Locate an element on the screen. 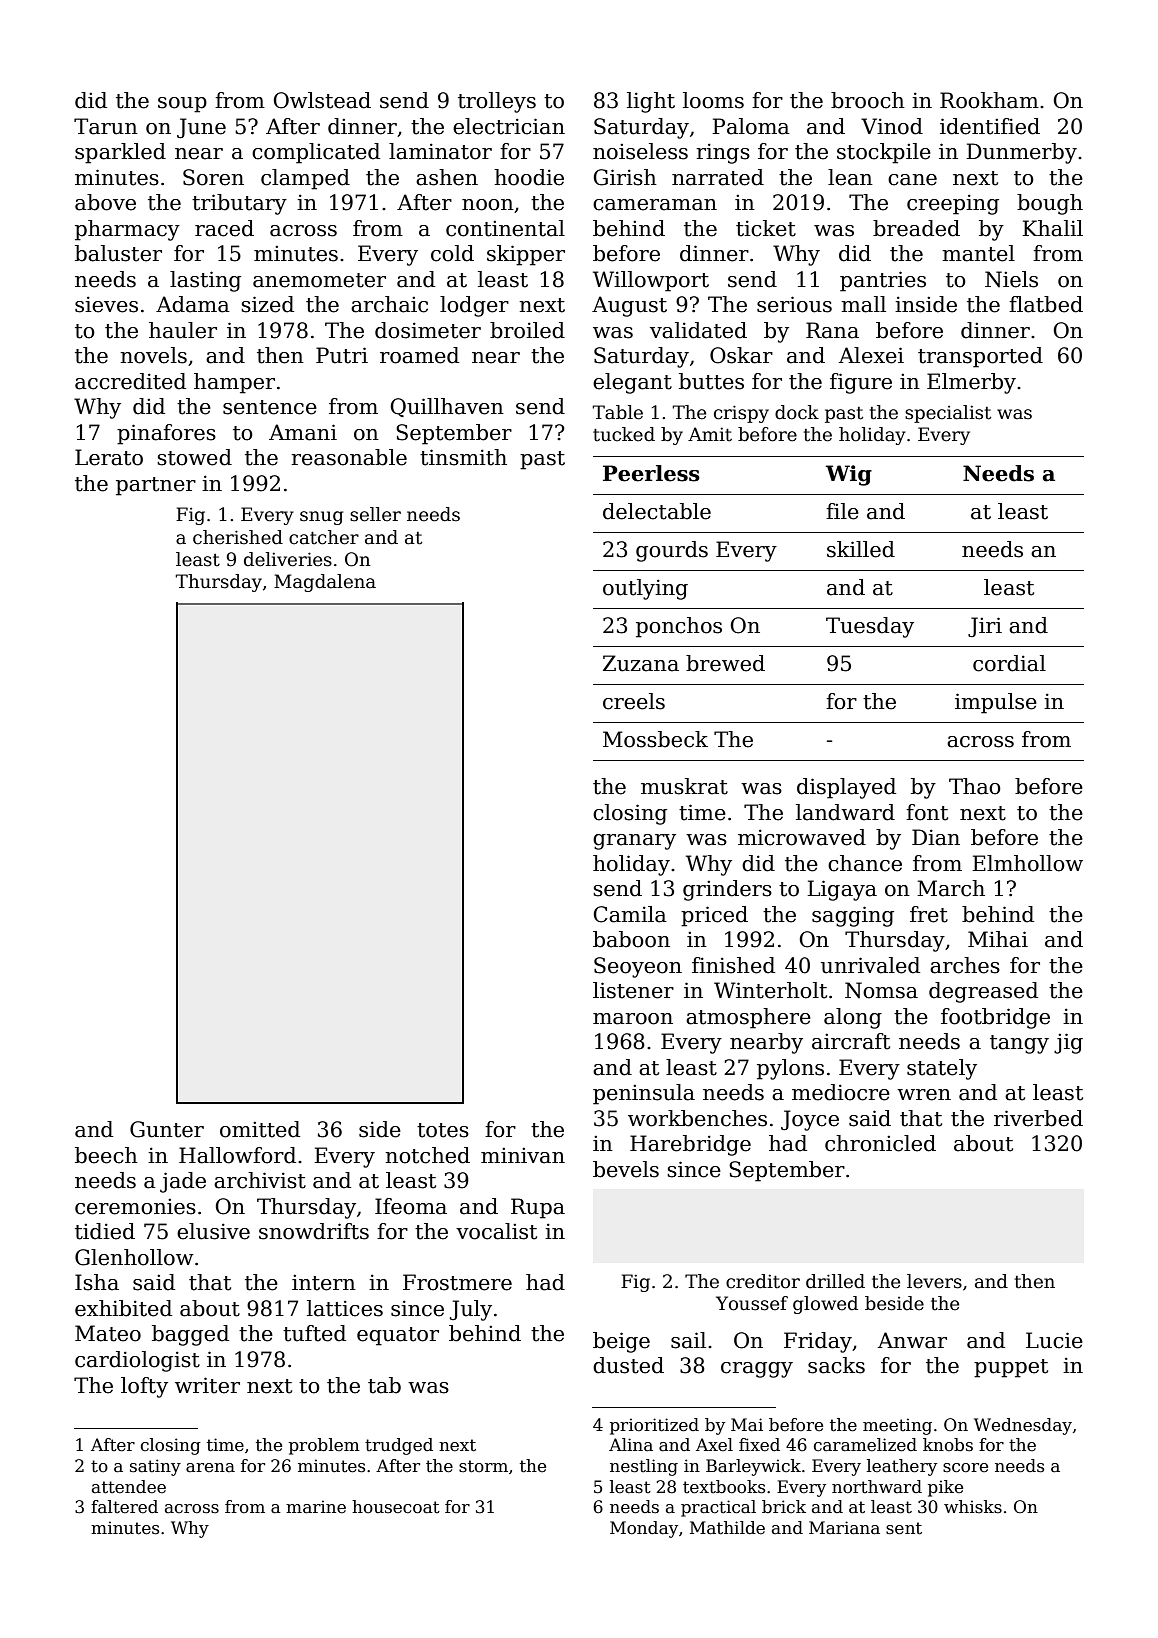  lofty is located at coordinates (144, 1387).
